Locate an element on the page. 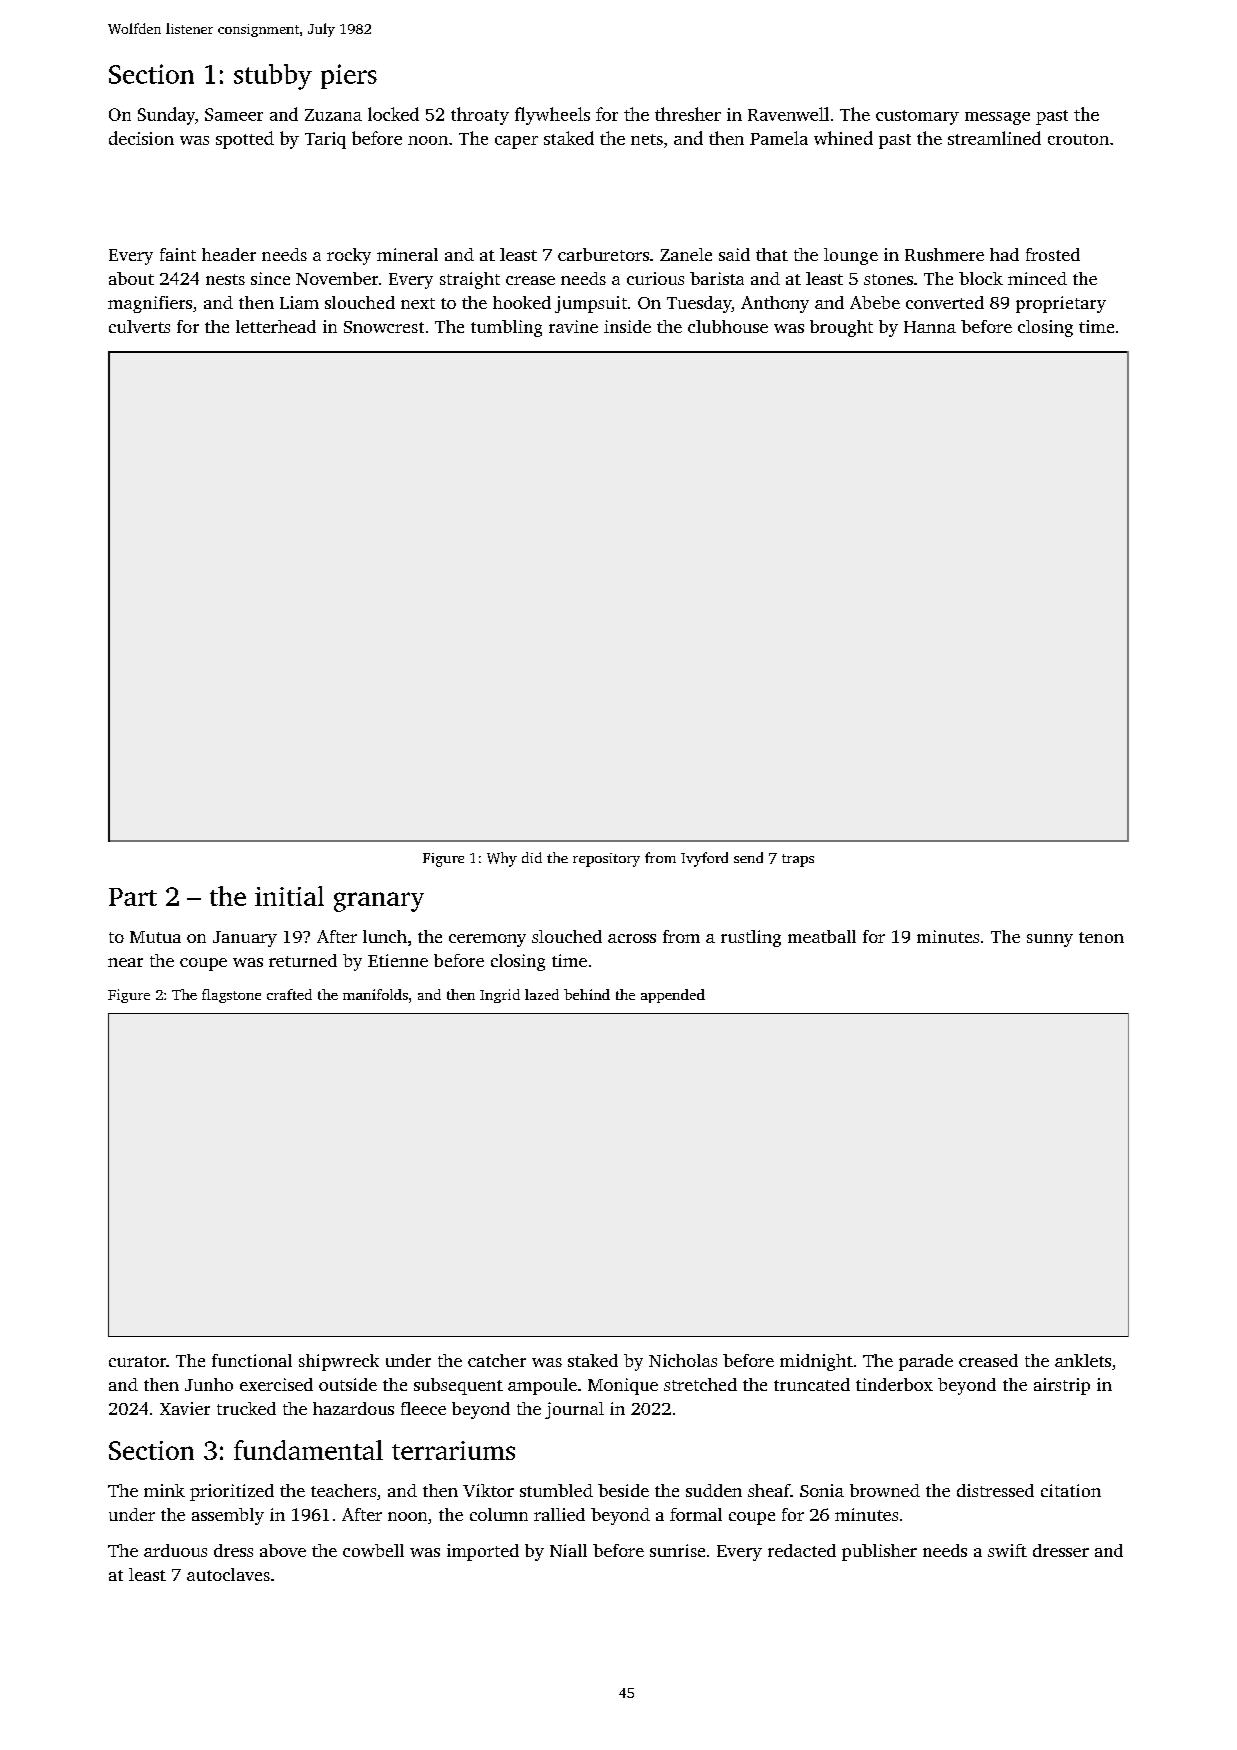 This image has width=1237, height=1750. curator is located at coordinates (137, 1361).
